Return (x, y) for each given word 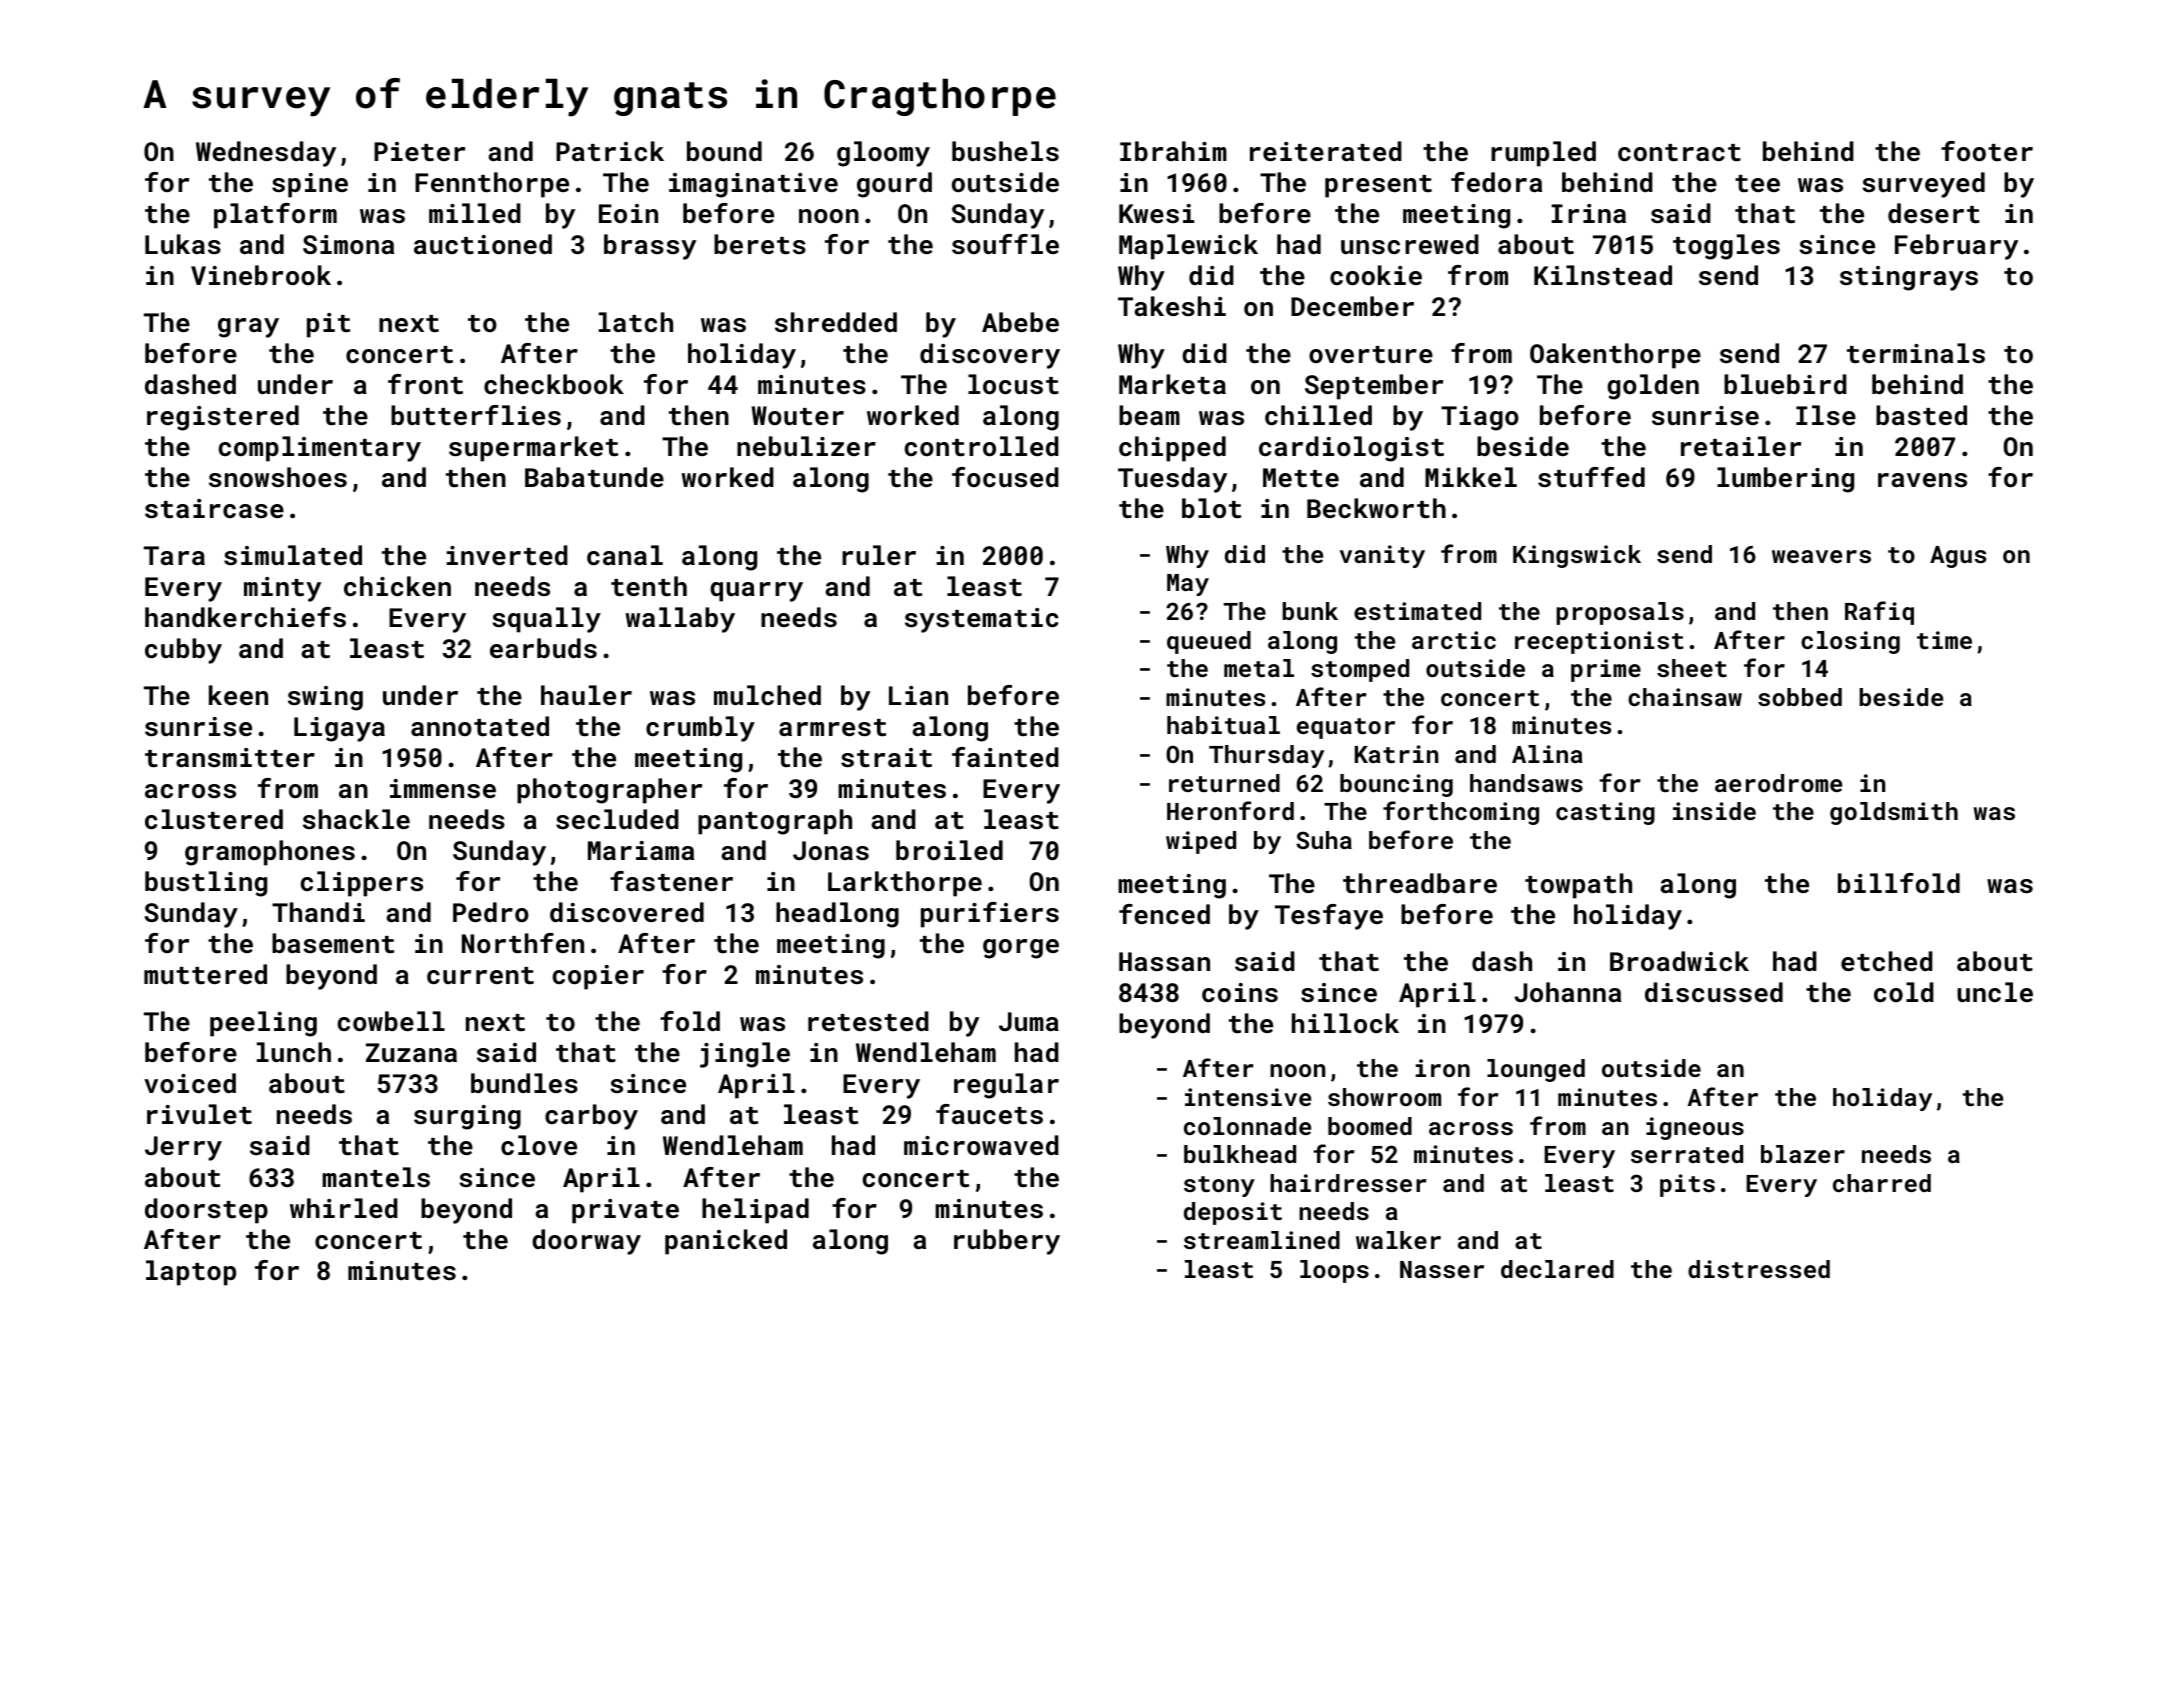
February (1956, 247)
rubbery (1007, 1242)
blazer (1803, 1154)
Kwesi (1156, 213)
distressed (1759, 1269)
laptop (191, 1273)
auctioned (483, 244)
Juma (1029, 1021)
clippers (362, 884)
